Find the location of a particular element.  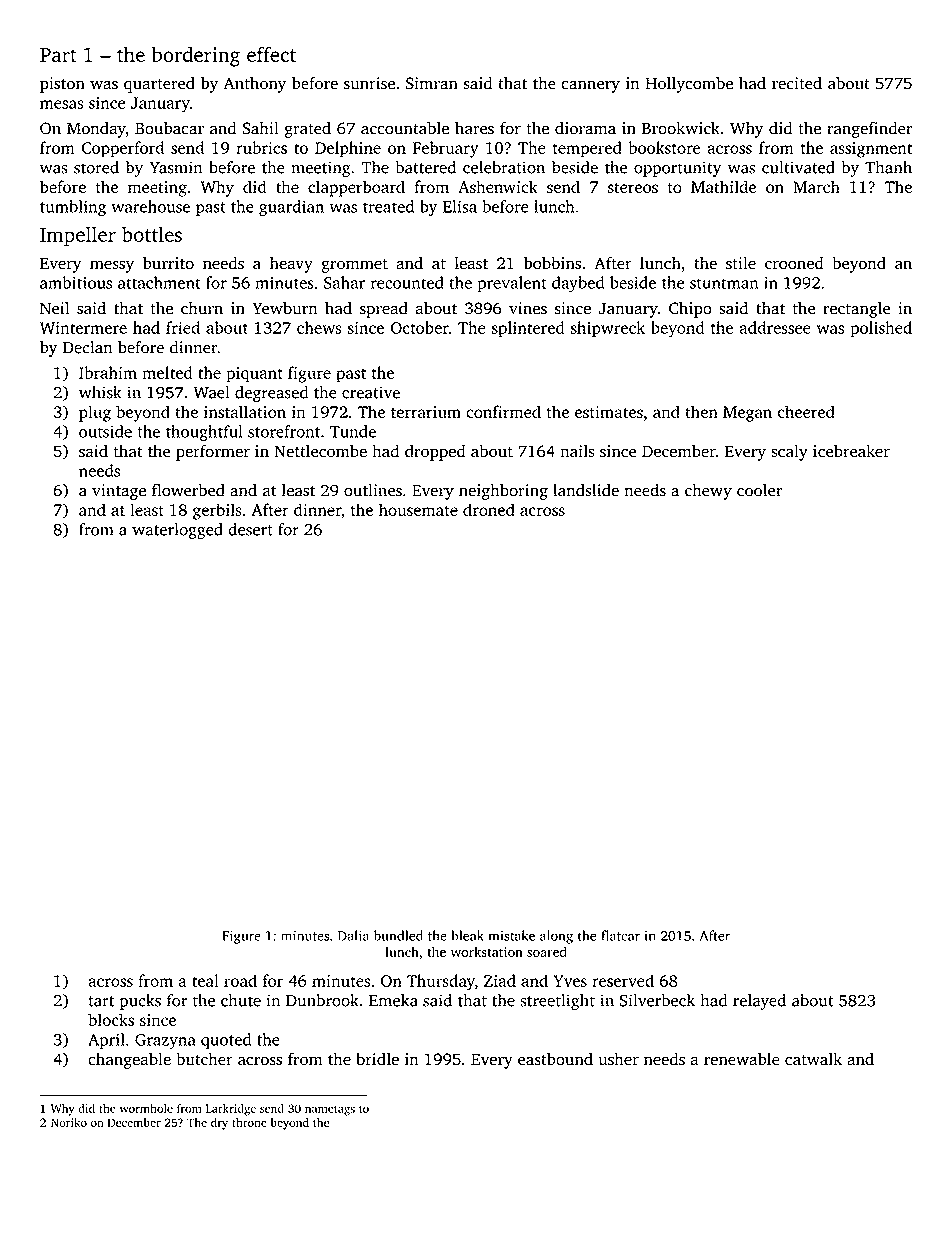

polished is located at coordinates (881, 329).
